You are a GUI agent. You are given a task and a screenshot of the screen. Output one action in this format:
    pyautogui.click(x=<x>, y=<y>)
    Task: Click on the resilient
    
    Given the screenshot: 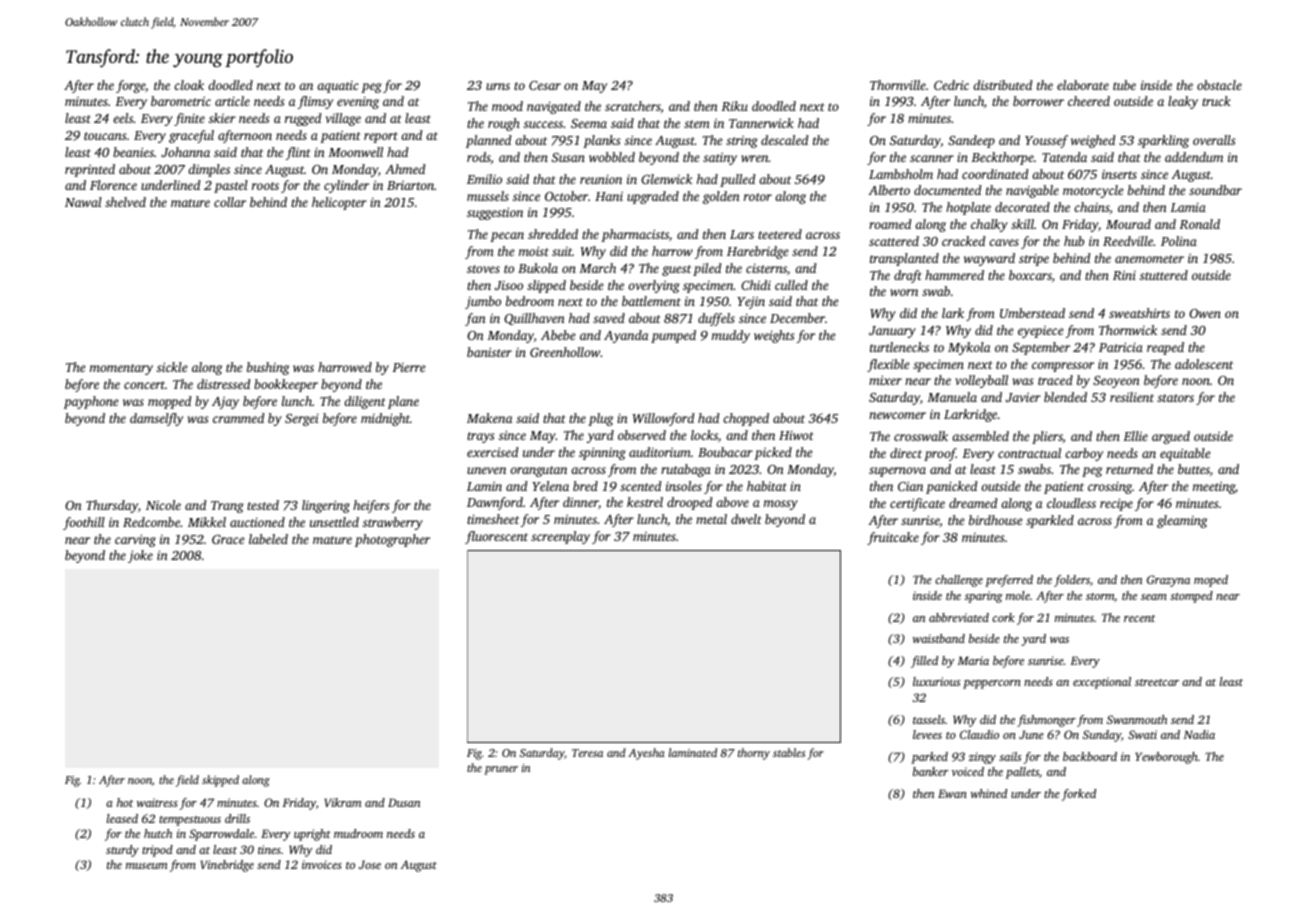 What is the action you would take?
    pyautogui.click(x=1132, y=397)
